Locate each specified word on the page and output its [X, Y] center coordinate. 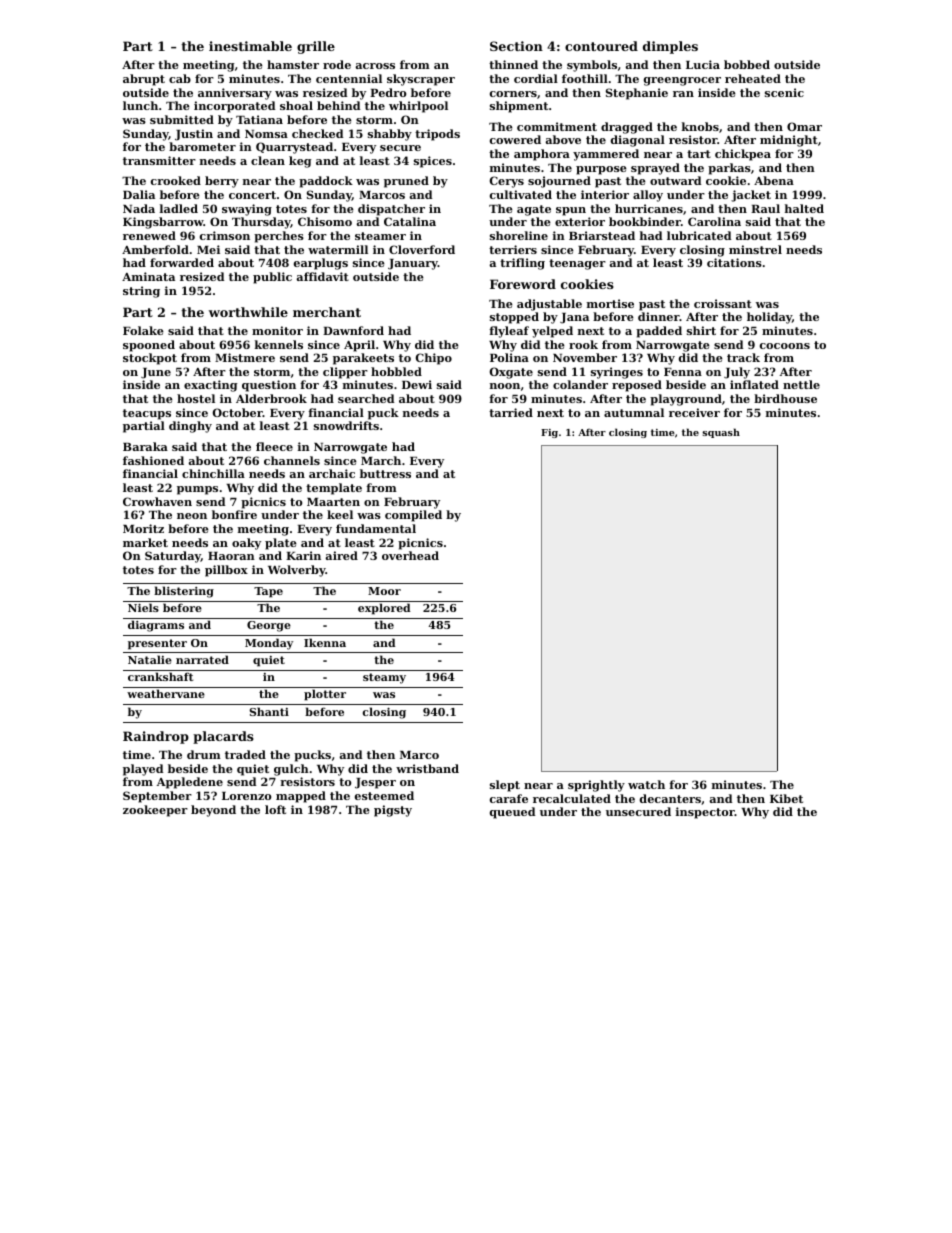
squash [721, 433]
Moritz [143, 528]
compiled [413, 516]
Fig [549, 433]
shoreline [519, 235]
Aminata [148, 276]
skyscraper [421, 80]
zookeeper [155, 811]
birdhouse [785, 398]
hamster [293, 64]
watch [646, 784]
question [269, 386]
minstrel [755, 249]
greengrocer [682, 81]
